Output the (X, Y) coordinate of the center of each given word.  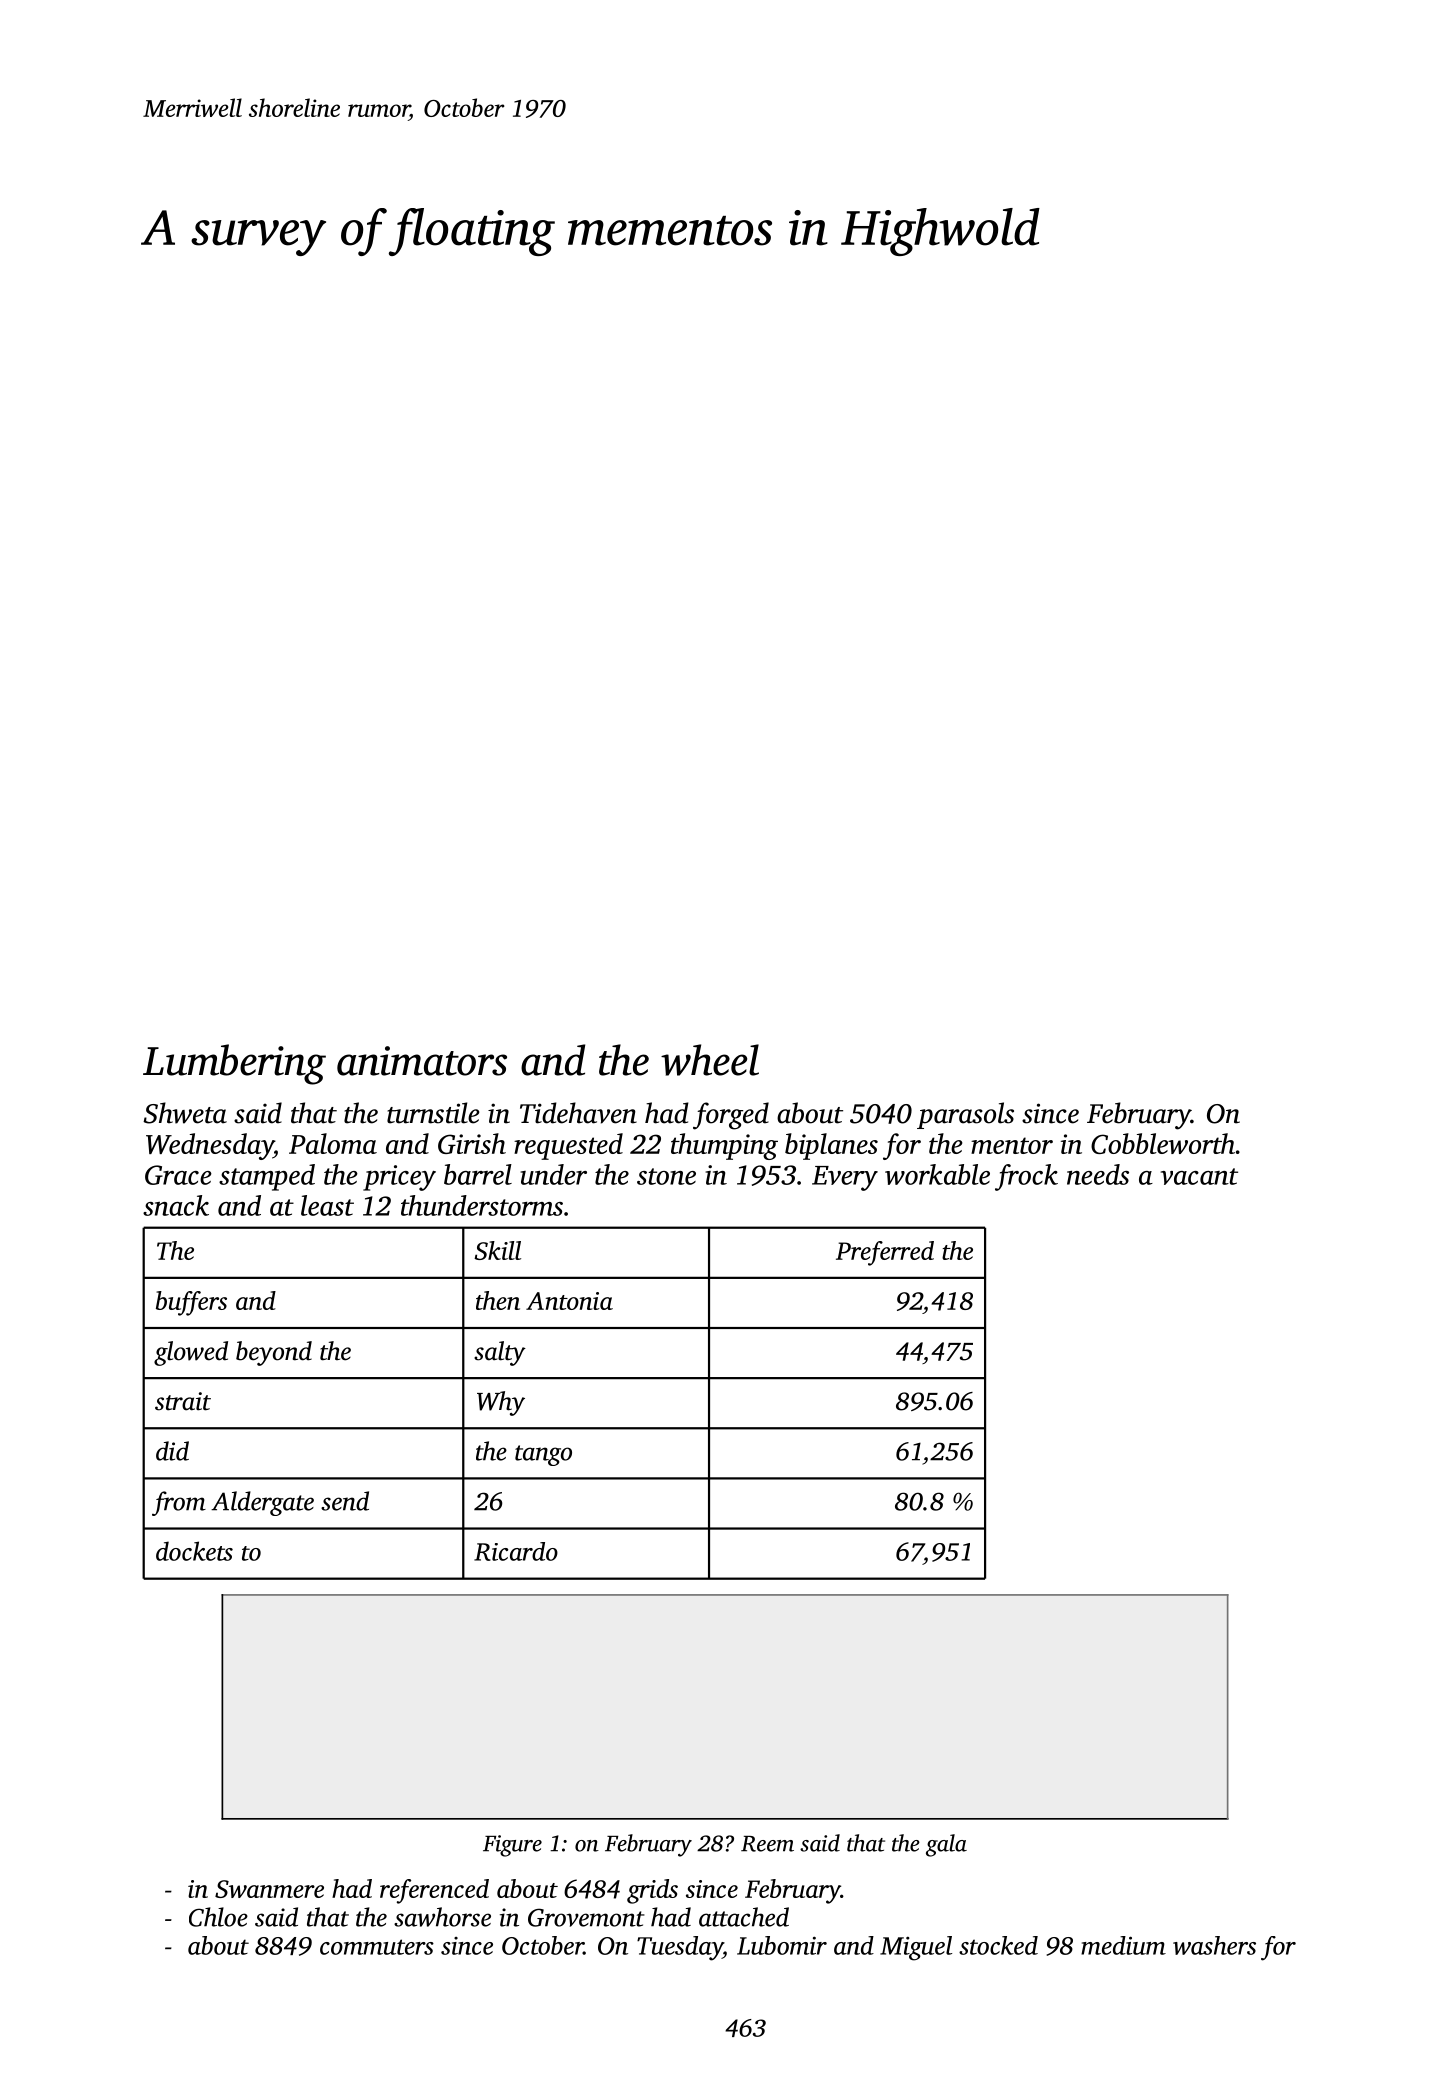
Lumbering (234, 1064)
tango (543, 1455)
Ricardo (516, 1551)
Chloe (218, 1917)
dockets (194, 1551)
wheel (710, 1060)
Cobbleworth (1163, 1143)
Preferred (885, 1253)
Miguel (916, 1948)
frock (1026, 1177)
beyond (274, 1353)
